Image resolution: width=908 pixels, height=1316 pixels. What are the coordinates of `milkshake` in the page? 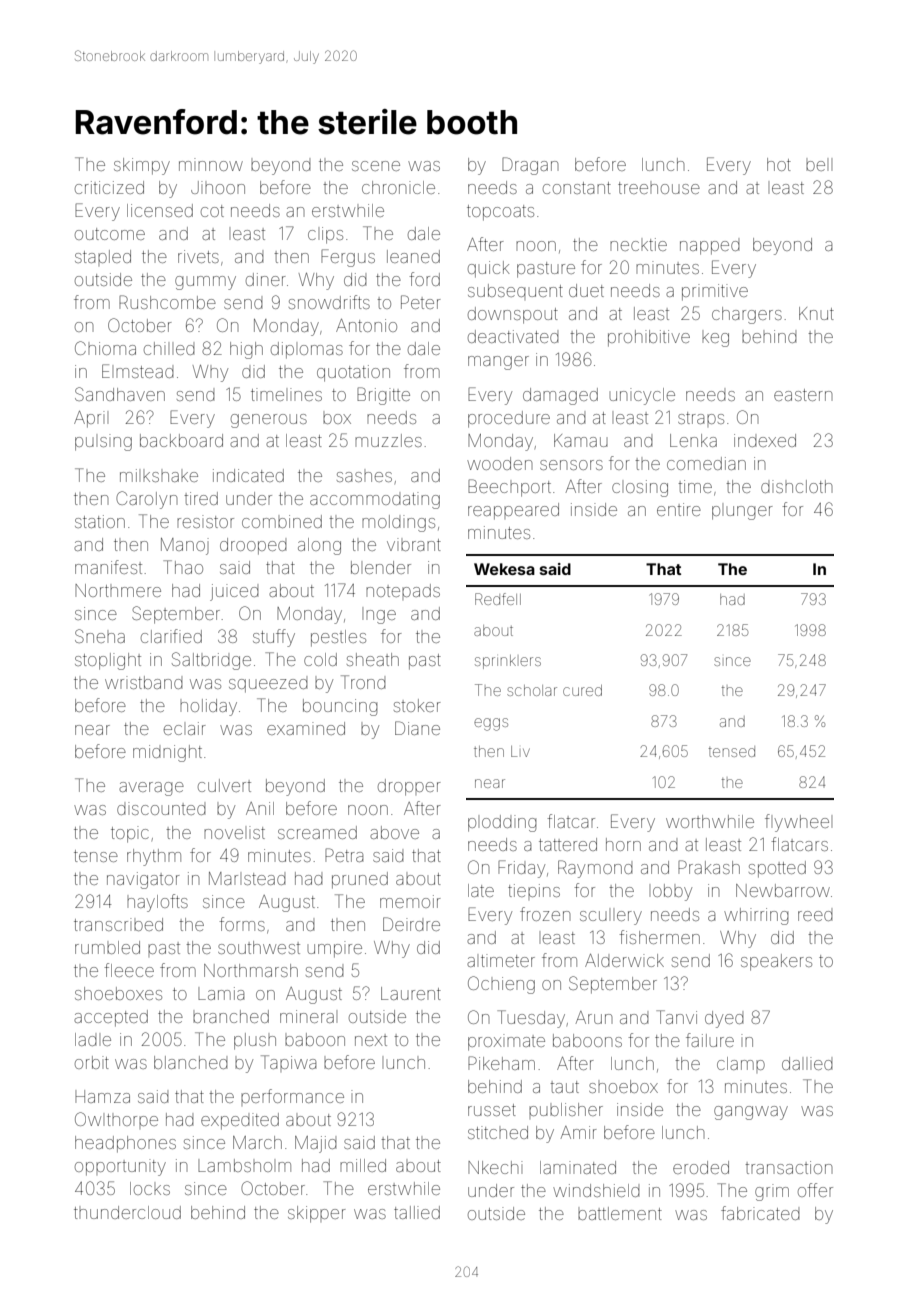 It's located at (159, 475).
